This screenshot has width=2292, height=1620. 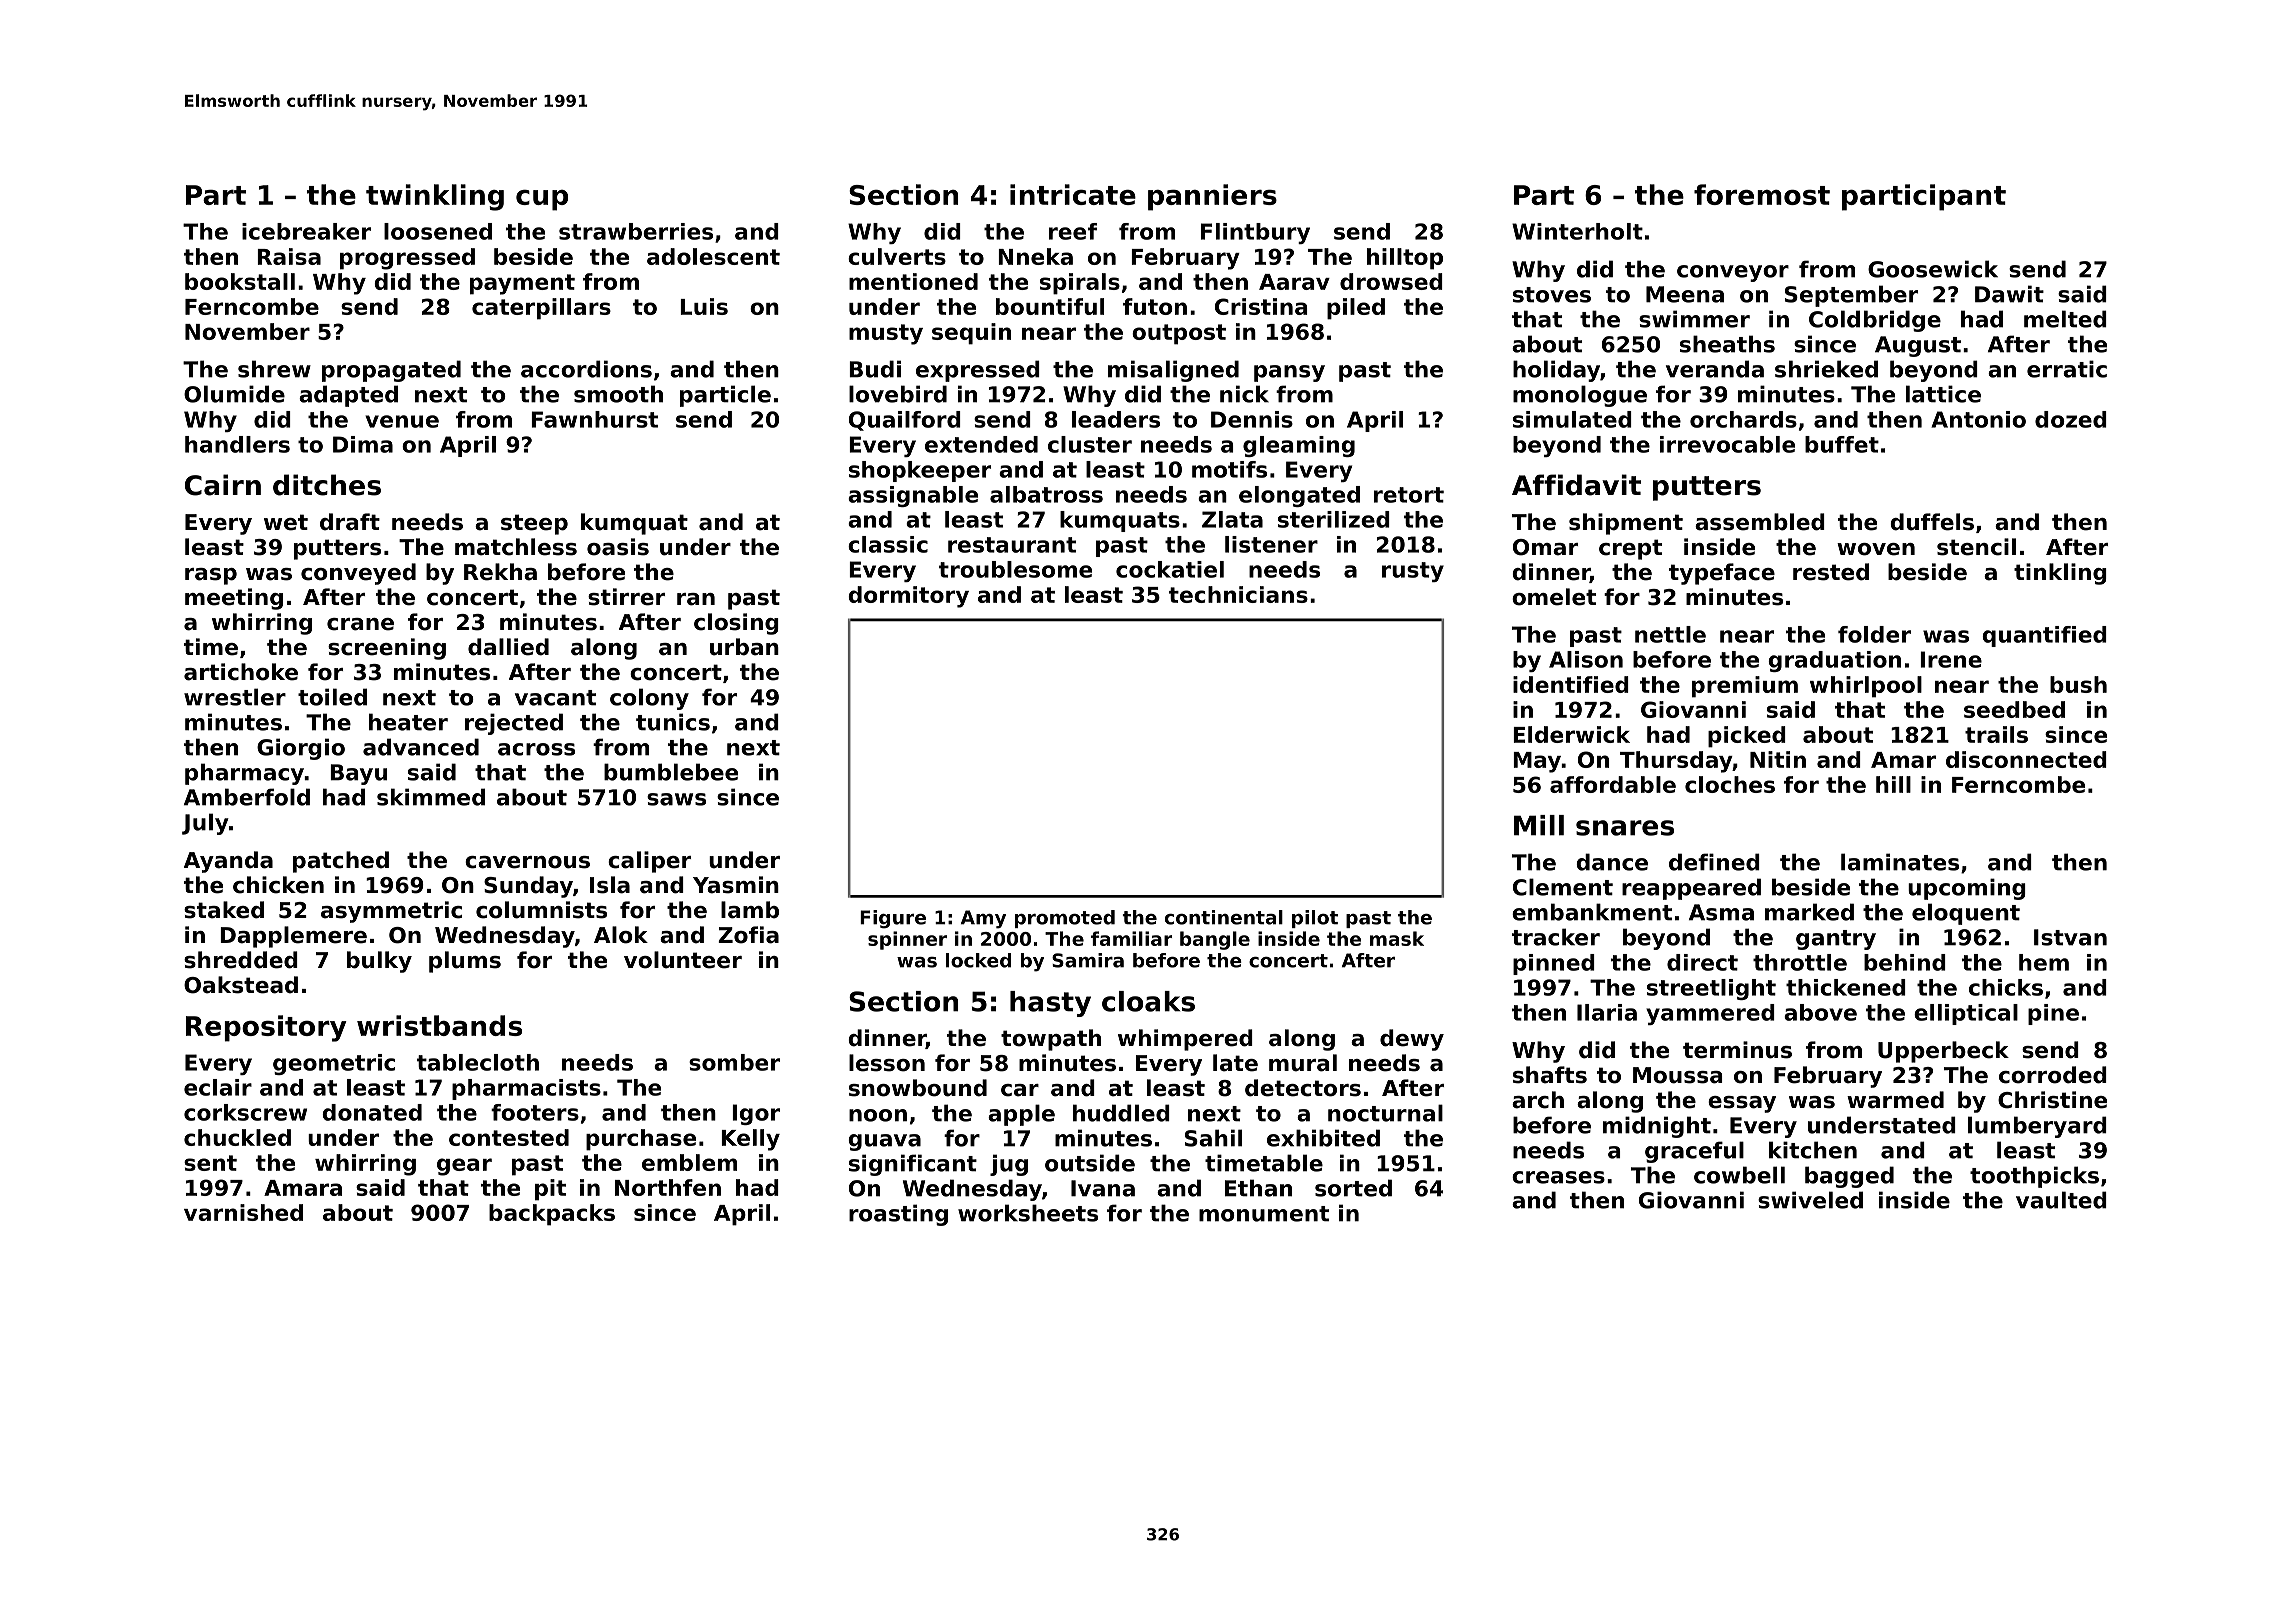 What do you see at coordinates (1397, 938) in the screenshot?
I see `mask` at bounding box center [1397, 938].
